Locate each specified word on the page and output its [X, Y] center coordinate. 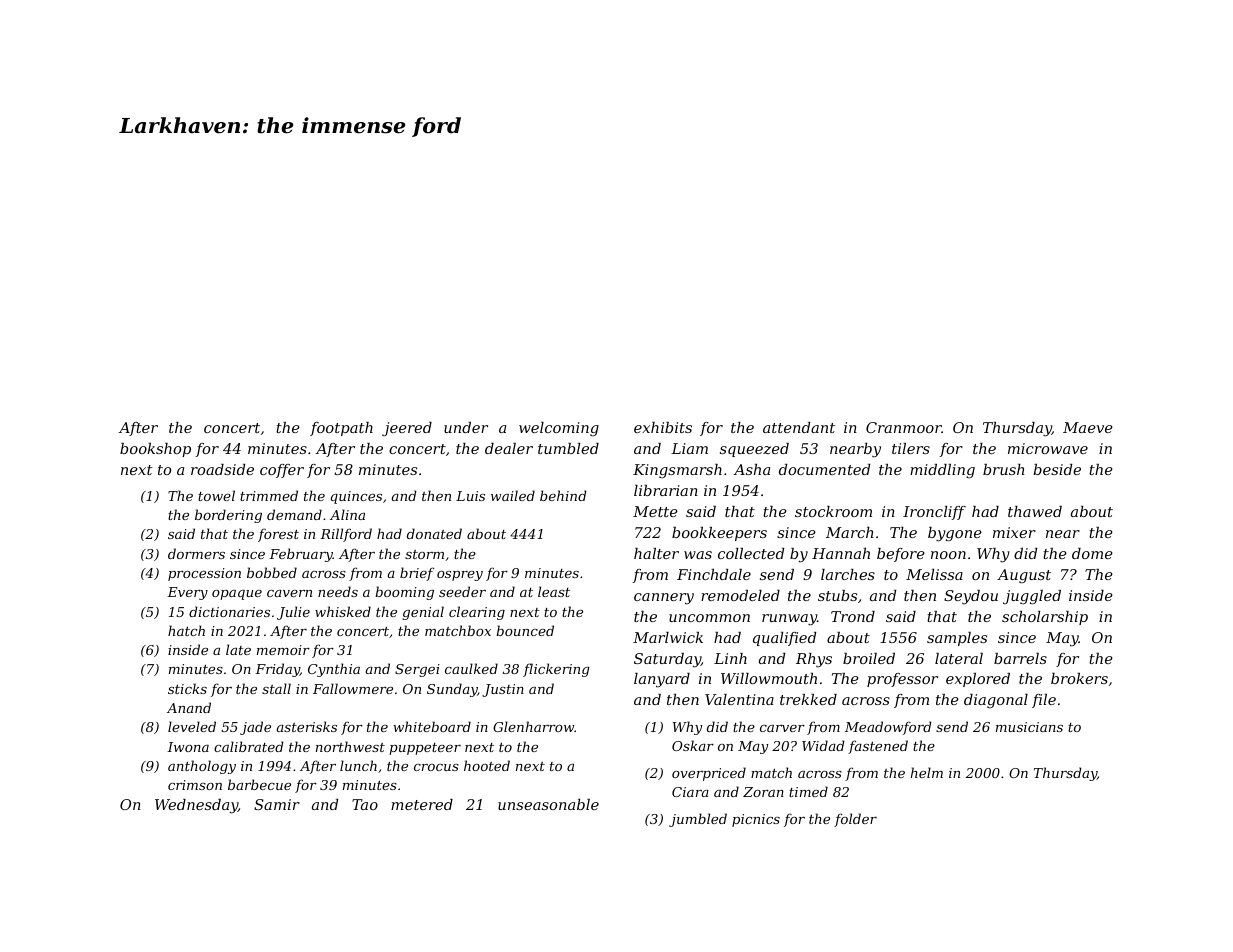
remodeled [740, 595]
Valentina [739, 699]
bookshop [155, 450]
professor [902, 680]
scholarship [1045, 618]
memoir [283, 650]
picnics [756, 820]
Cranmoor [904, 427]
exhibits [663, 427]
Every [187, 593]
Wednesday [196, 806]
